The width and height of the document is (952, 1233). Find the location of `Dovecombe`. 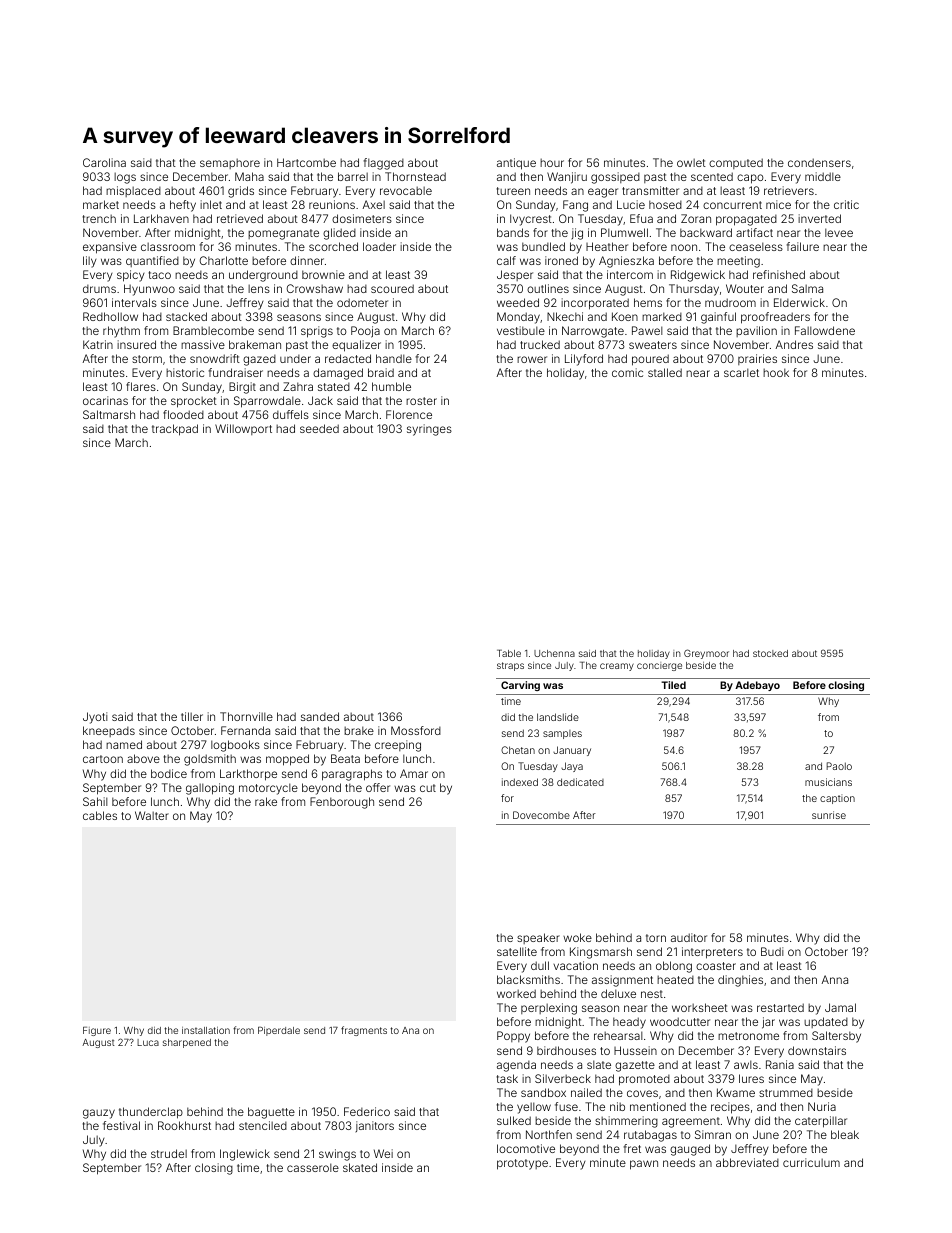

Dovecombe is located at coordinates (541, 815).
